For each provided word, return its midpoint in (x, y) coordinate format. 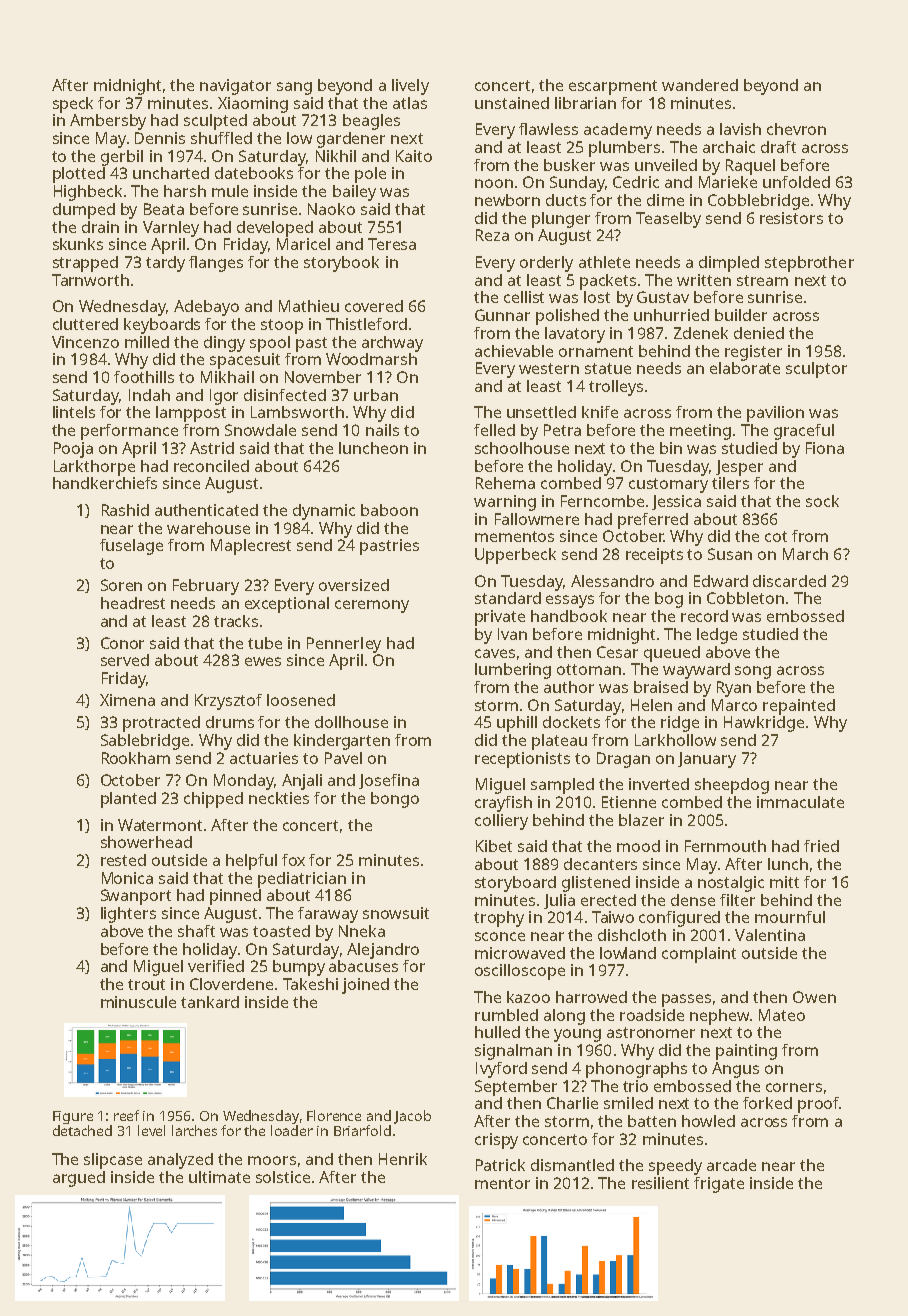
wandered (700, 85)
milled (147, 342)
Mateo (782, 1015)
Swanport (136, 897)
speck (73, 105)
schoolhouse (522, 448)
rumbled (506, 1015)
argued (79, 1179)
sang (294, 88)
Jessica (676, 502)
